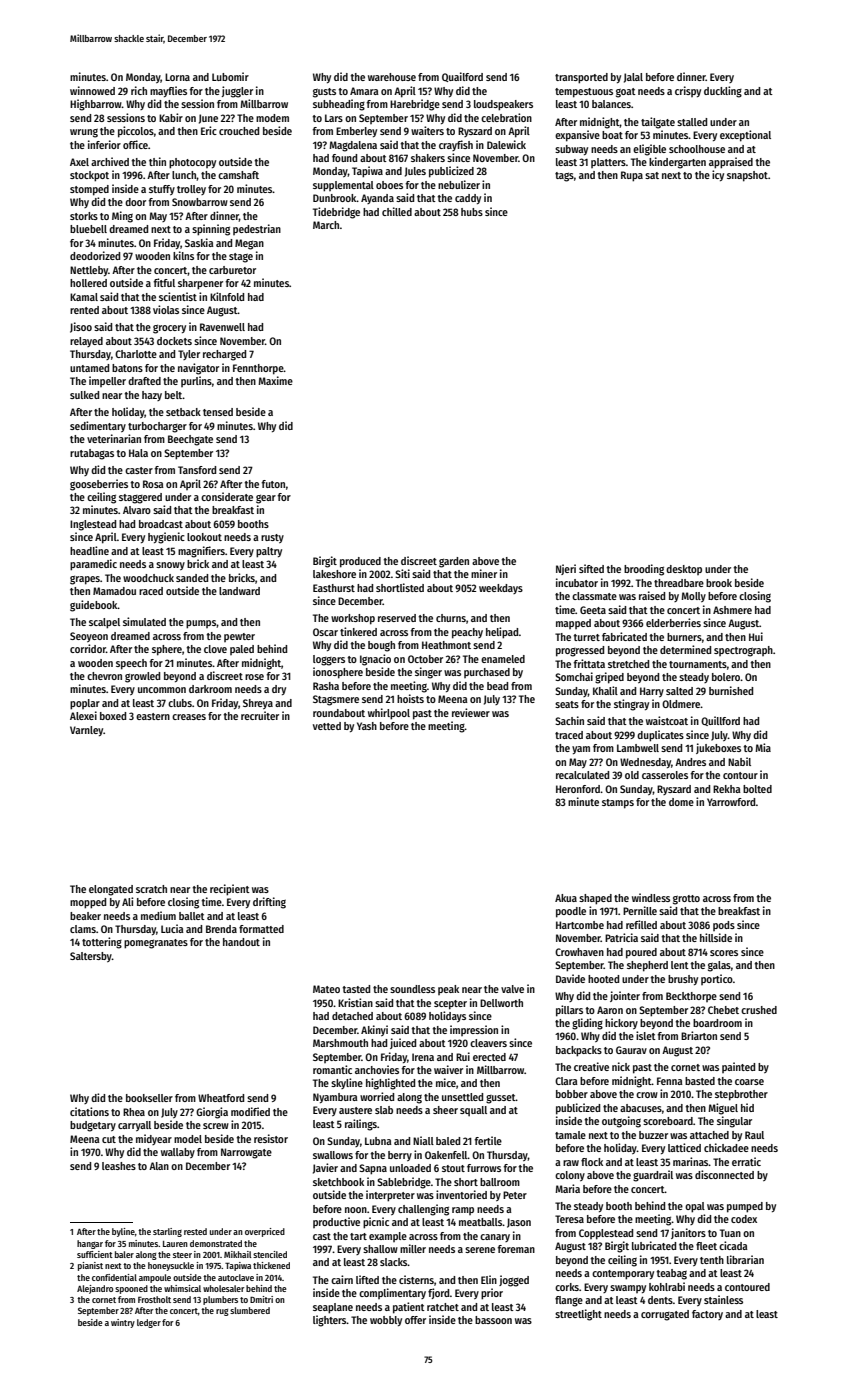 The image size is (849, 1400). I want to click on chilled, so click(397, 211).
